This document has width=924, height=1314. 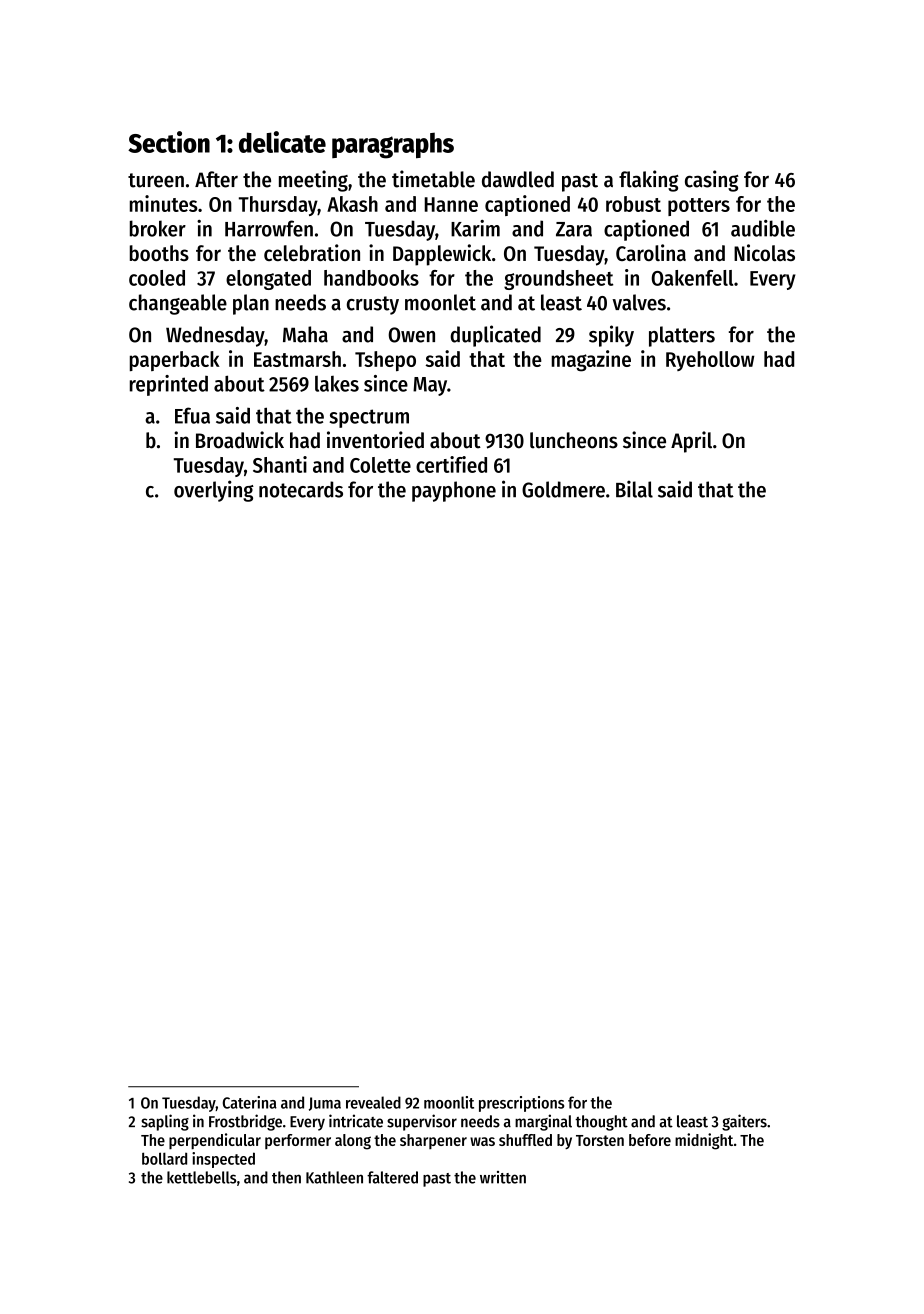 I want to click on notecards, so click(x=301, y=489).
